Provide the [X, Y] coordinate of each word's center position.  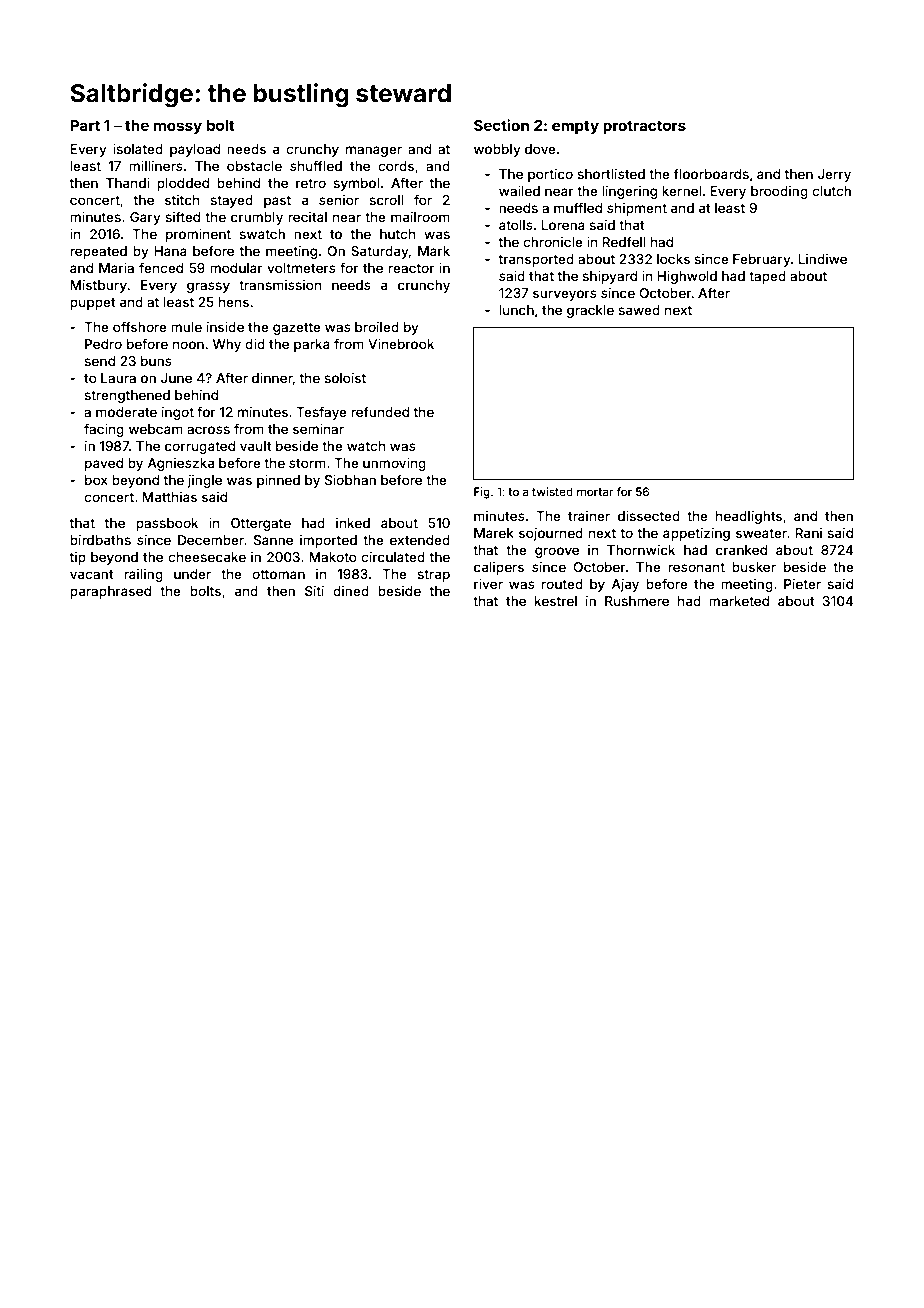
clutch [831, 191]
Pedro [103, 344]
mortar [595, 492]
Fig [482, 493]
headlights [749, 517]
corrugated [200, 447]
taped [767, 277]
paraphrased [110, 592]
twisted [552, 491]
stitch [182, 200]
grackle [590, 311]
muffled [578, 207]
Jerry [834, 175]
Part [85, 125]
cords [396, 166]
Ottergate [261, 524]
